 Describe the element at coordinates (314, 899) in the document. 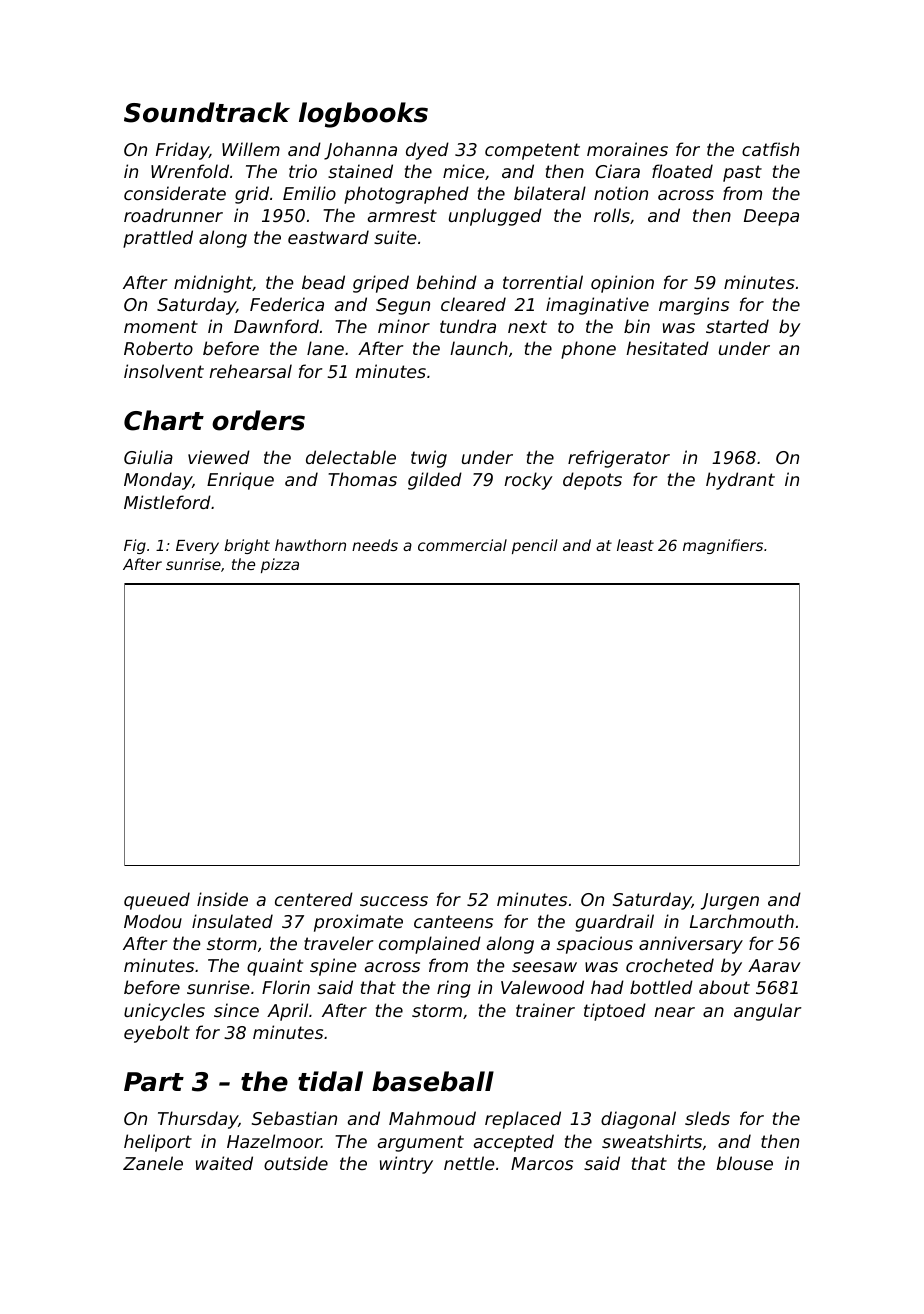

I see `centered` at that location.
